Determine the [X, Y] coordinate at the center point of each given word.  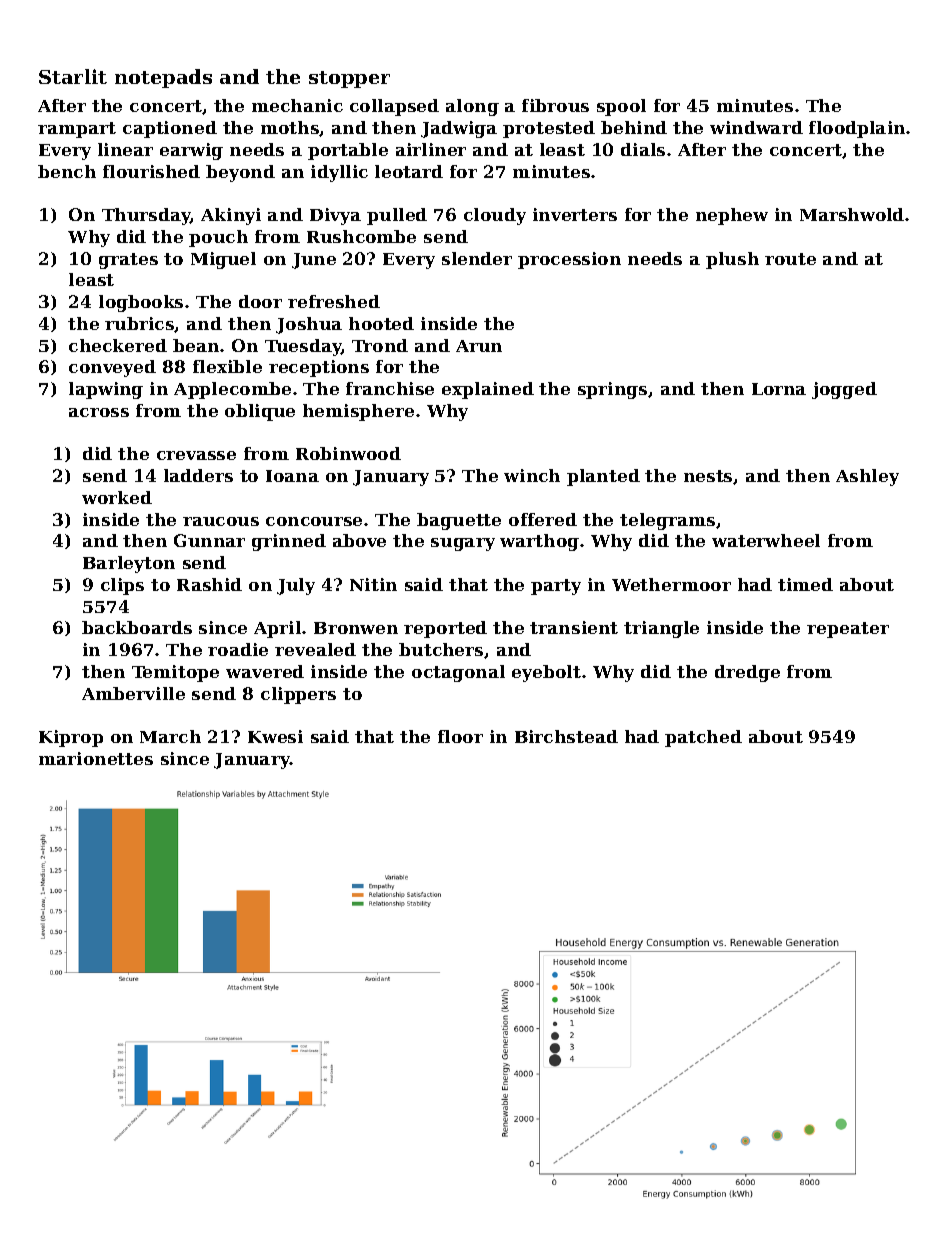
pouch [218, 238]
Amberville [133, 693]
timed [805, 584]
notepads [163, 78]
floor [460, 736]
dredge [747, 673]
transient [574, 627]
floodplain [857, 129]
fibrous [555, 105]
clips [122, 586]
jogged [844, 390]
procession [569, 260]
